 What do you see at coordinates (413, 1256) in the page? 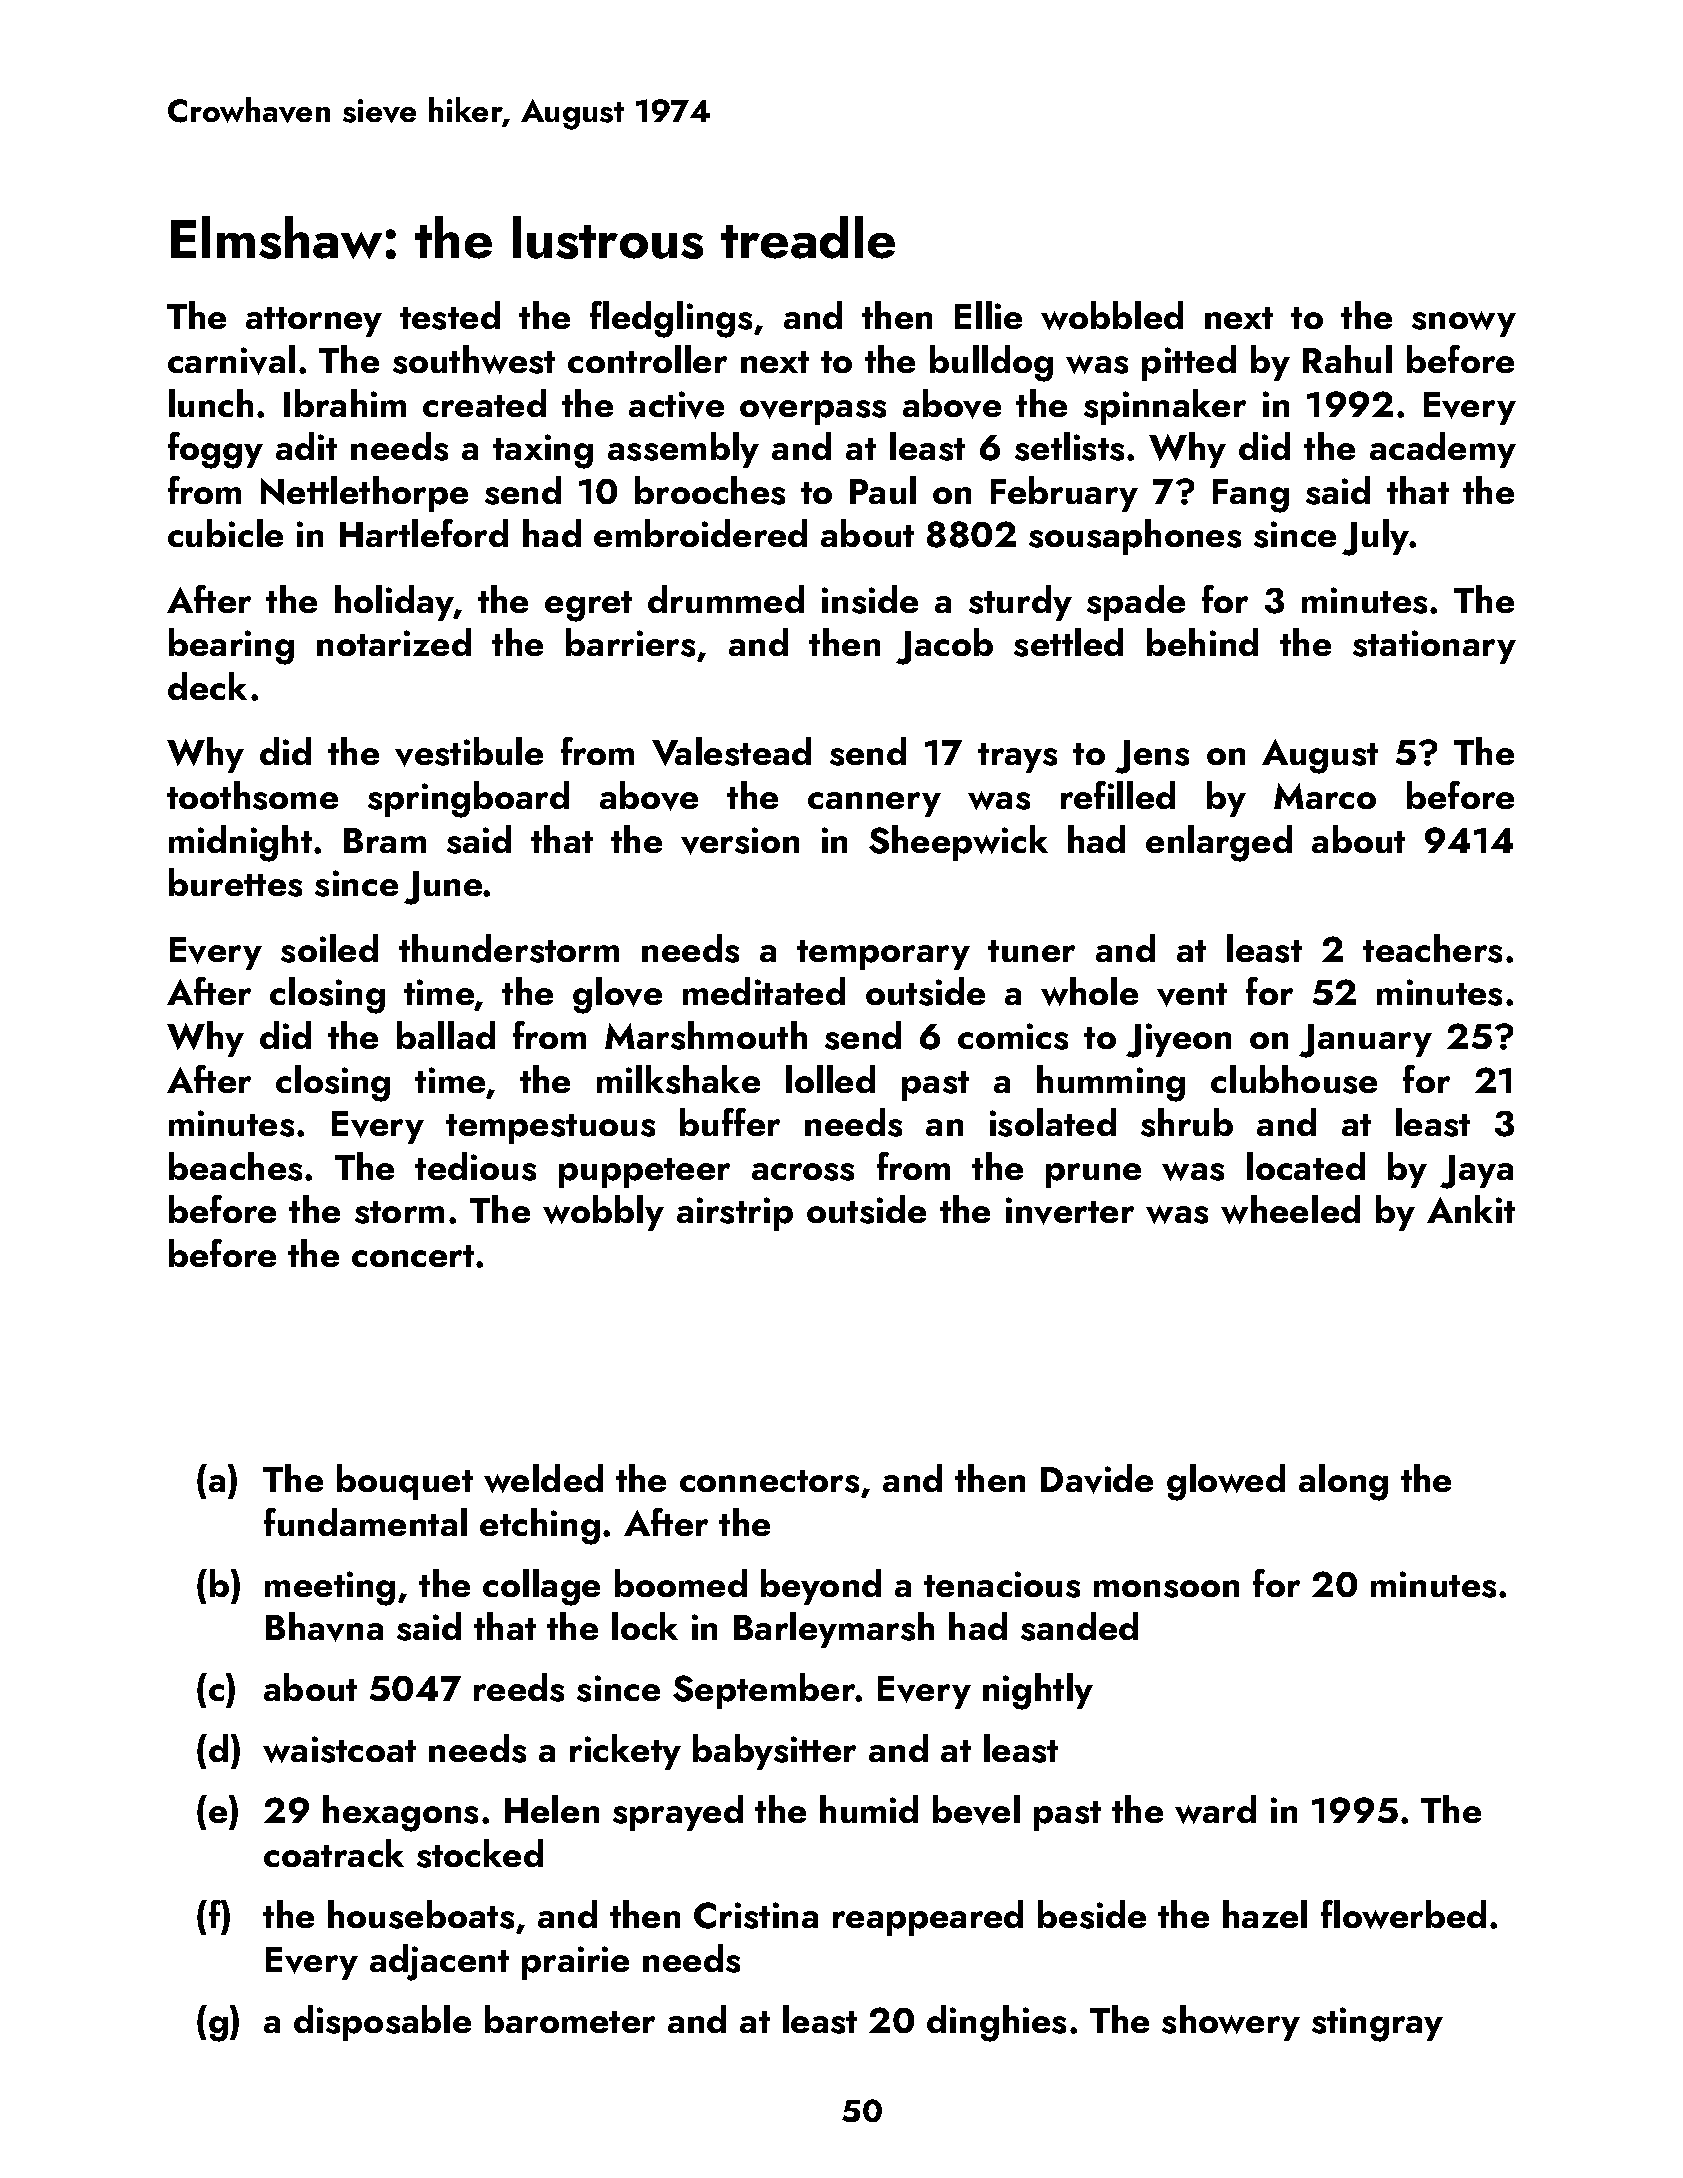
I see `concert` at bounding box center [413, 1256].
